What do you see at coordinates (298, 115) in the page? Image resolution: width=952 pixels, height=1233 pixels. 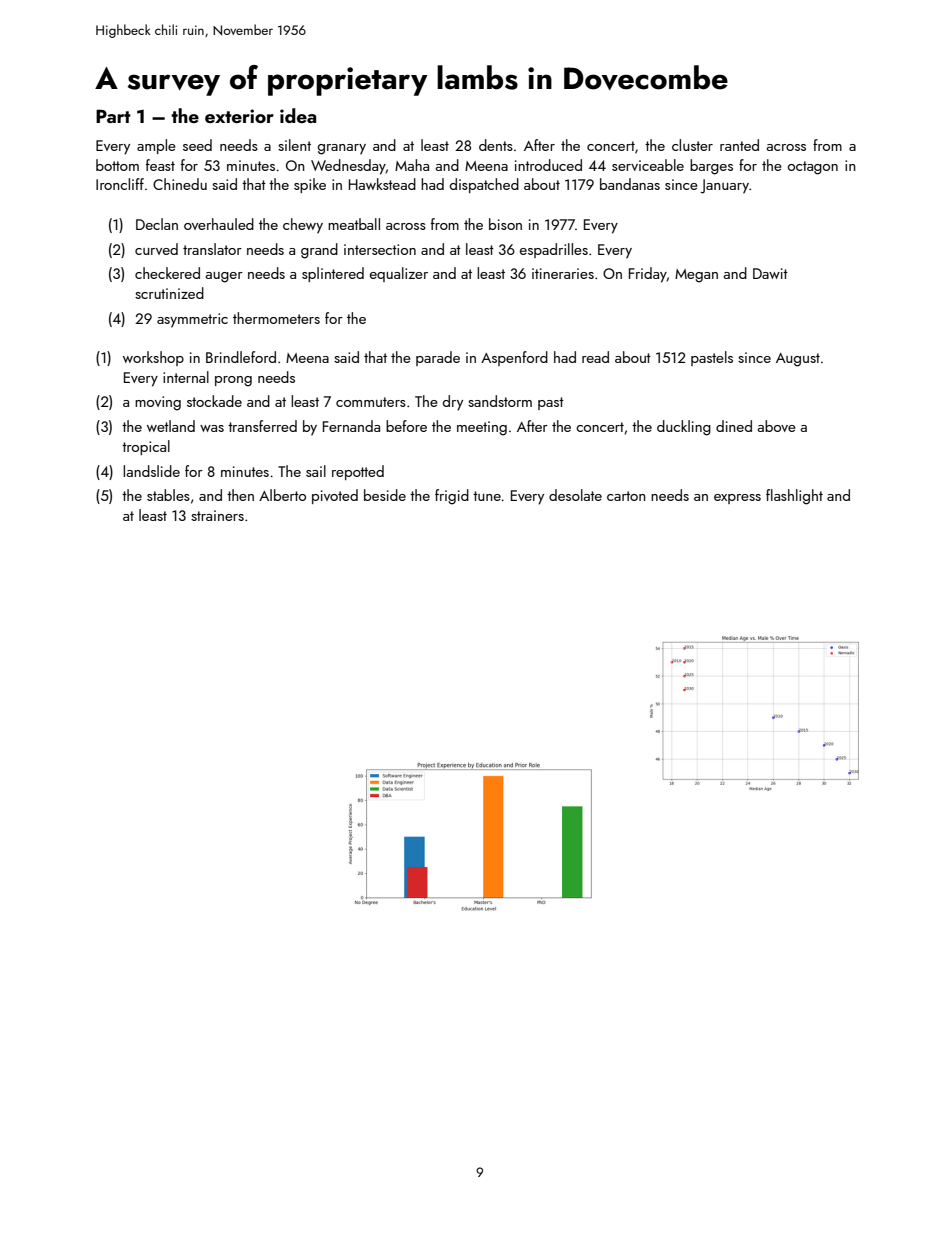 I see `idea` at bounding box center [298, 115].
